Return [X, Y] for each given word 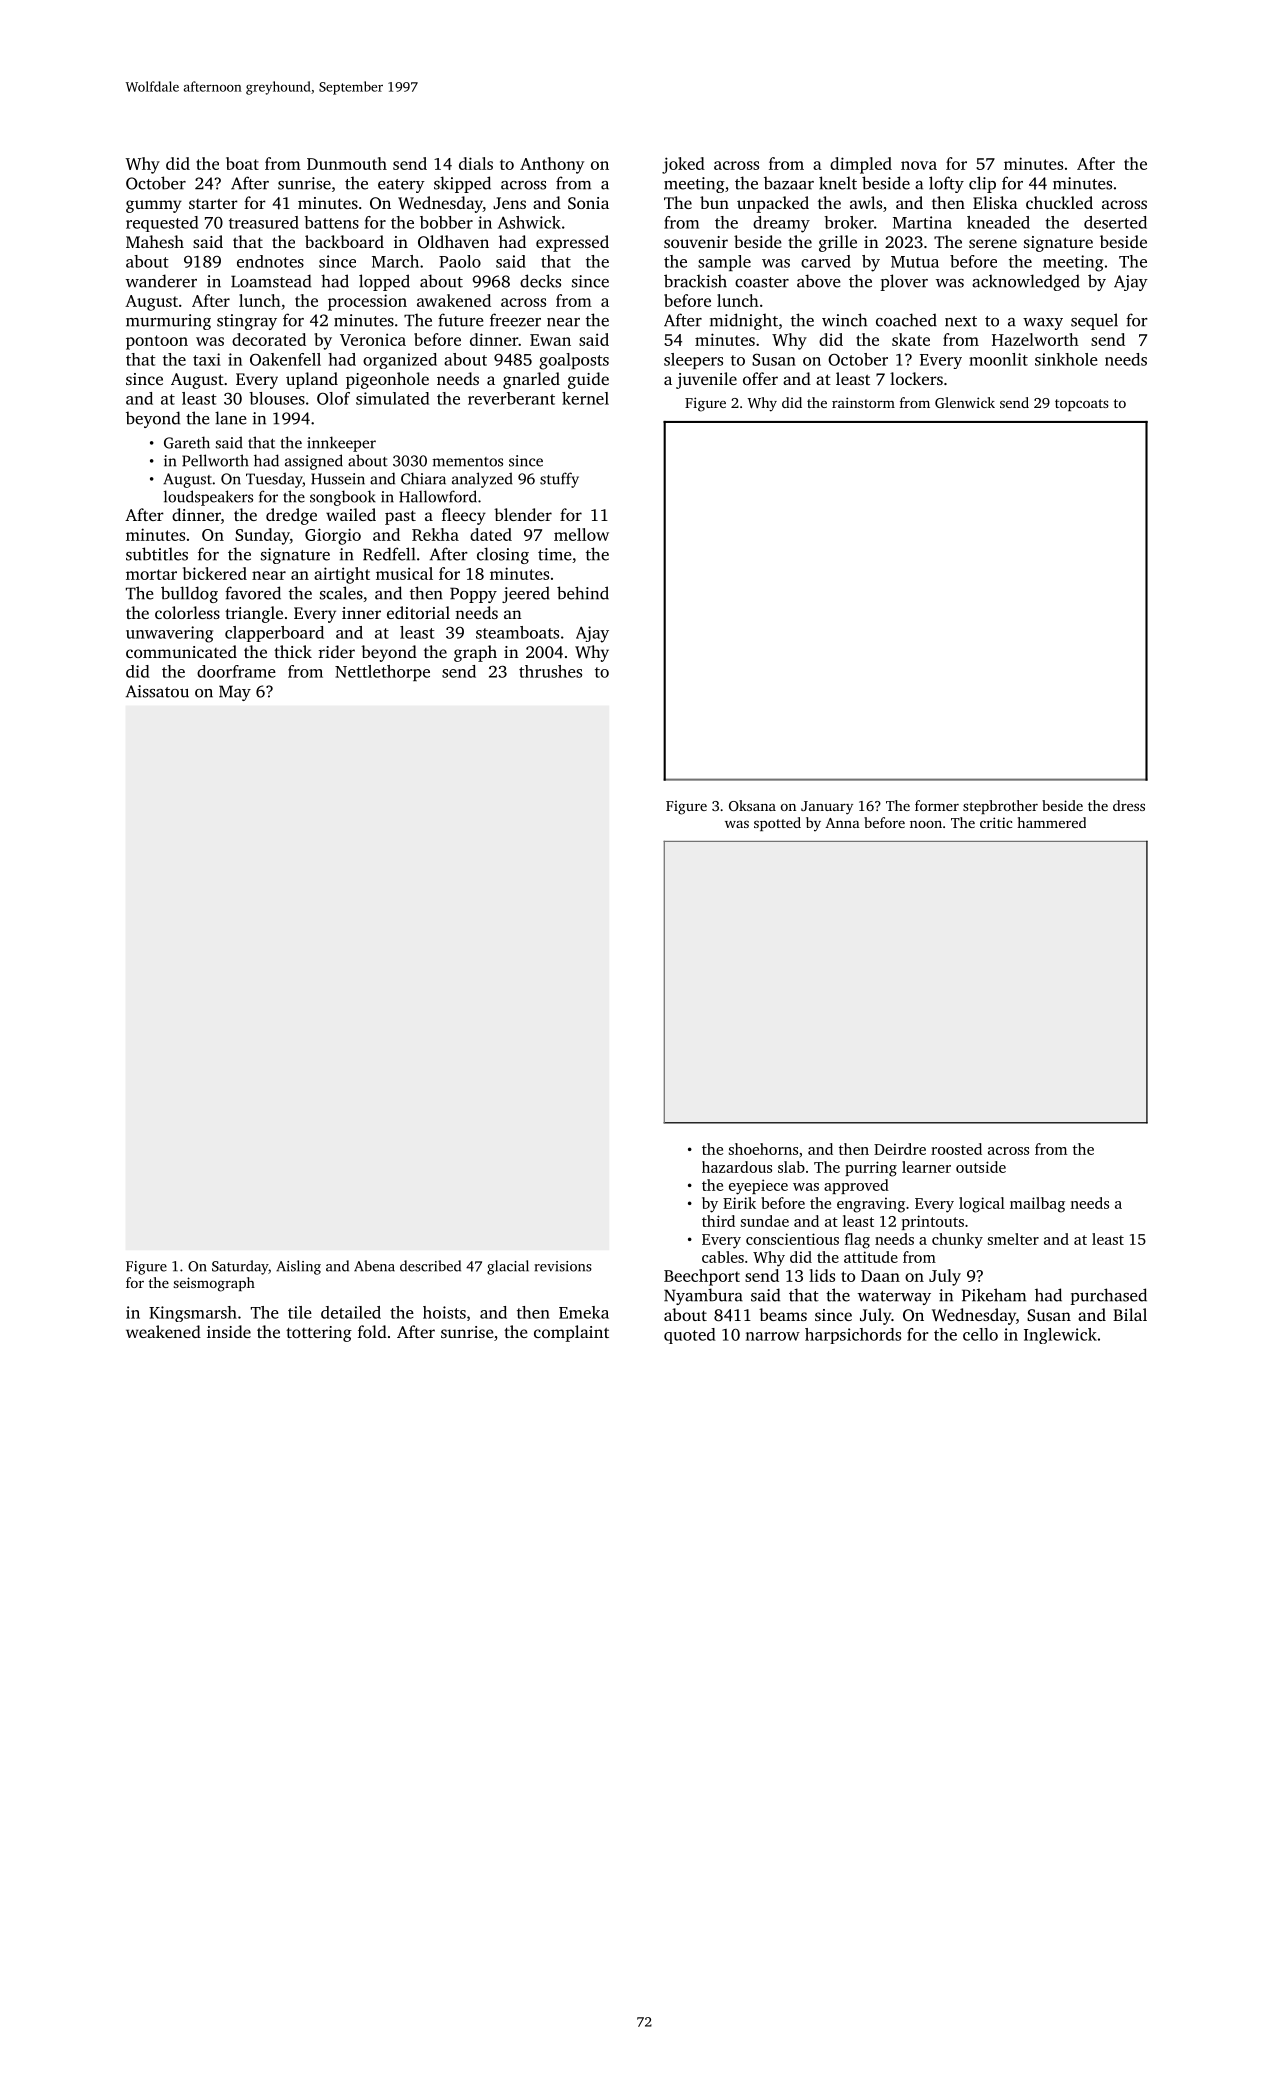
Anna [842, 823]
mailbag [1037, 1205]
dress [1129, 805]
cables [723, 1257]
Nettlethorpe [382, 673]
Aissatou [157, 691]
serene [993, 243]
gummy [154, 206]
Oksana [752, 805]
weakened [163, 1331]
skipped [462, 184]
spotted [777, 824]
